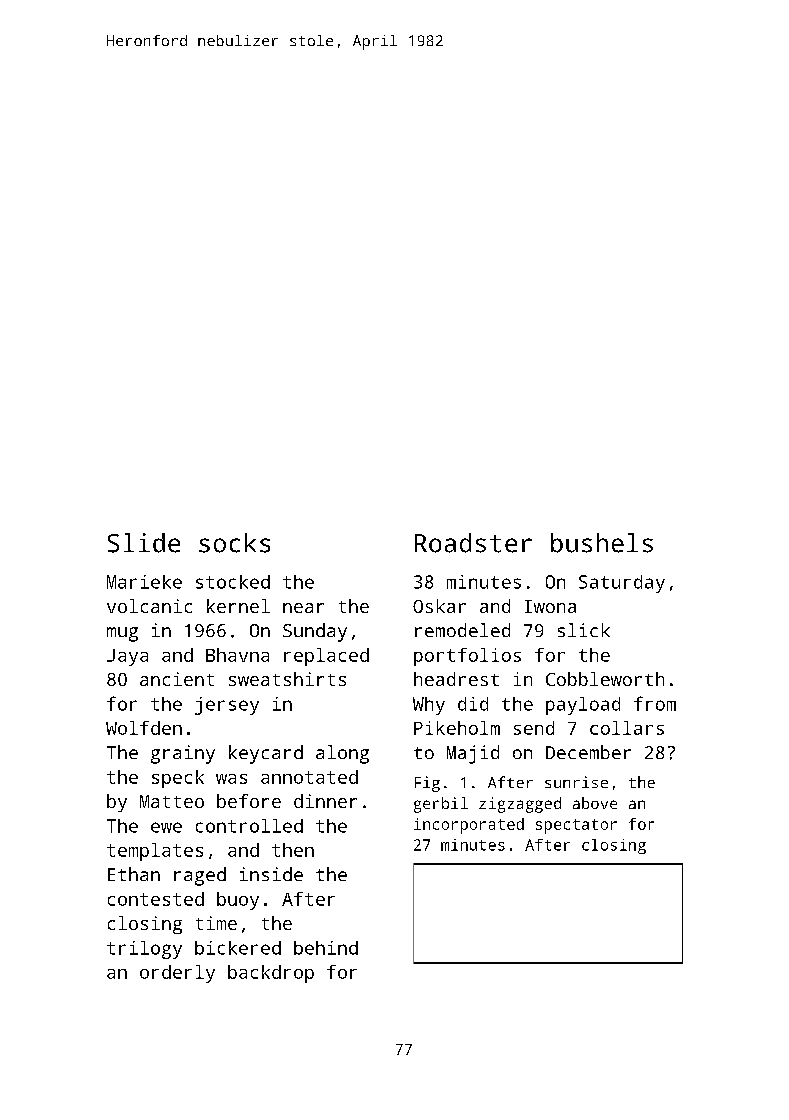 Image resolution: width=789 pixels, height=1120 pixels. I want to click on gerbil, so click(441, 805).
